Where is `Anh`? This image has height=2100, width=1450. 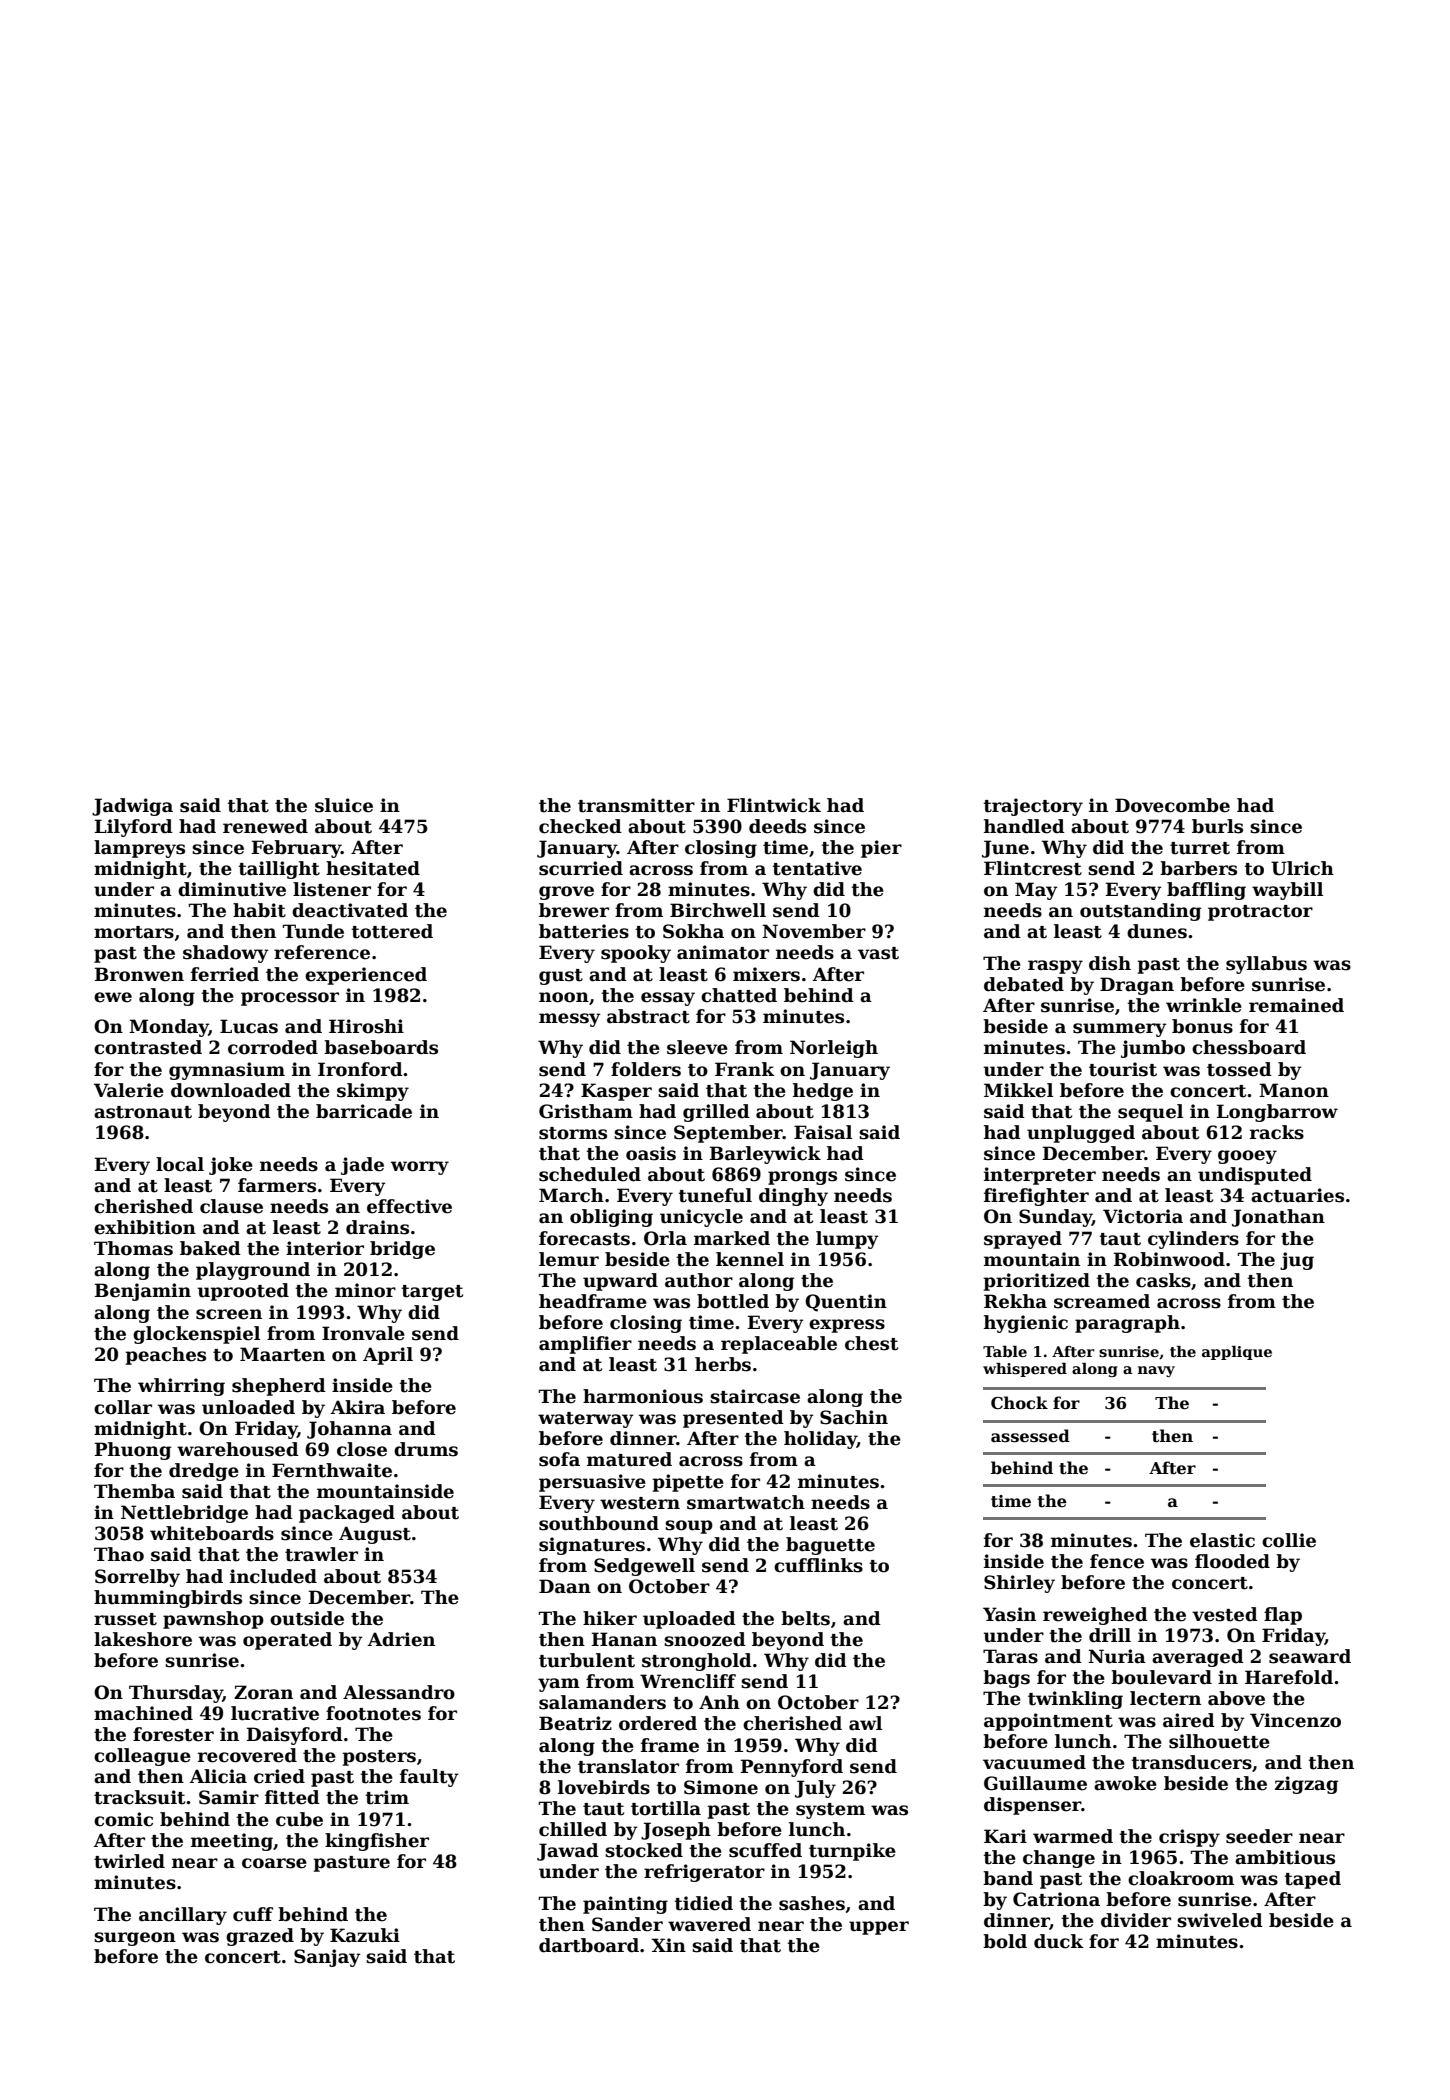
Anh is located at coordinates (719, 1702).
